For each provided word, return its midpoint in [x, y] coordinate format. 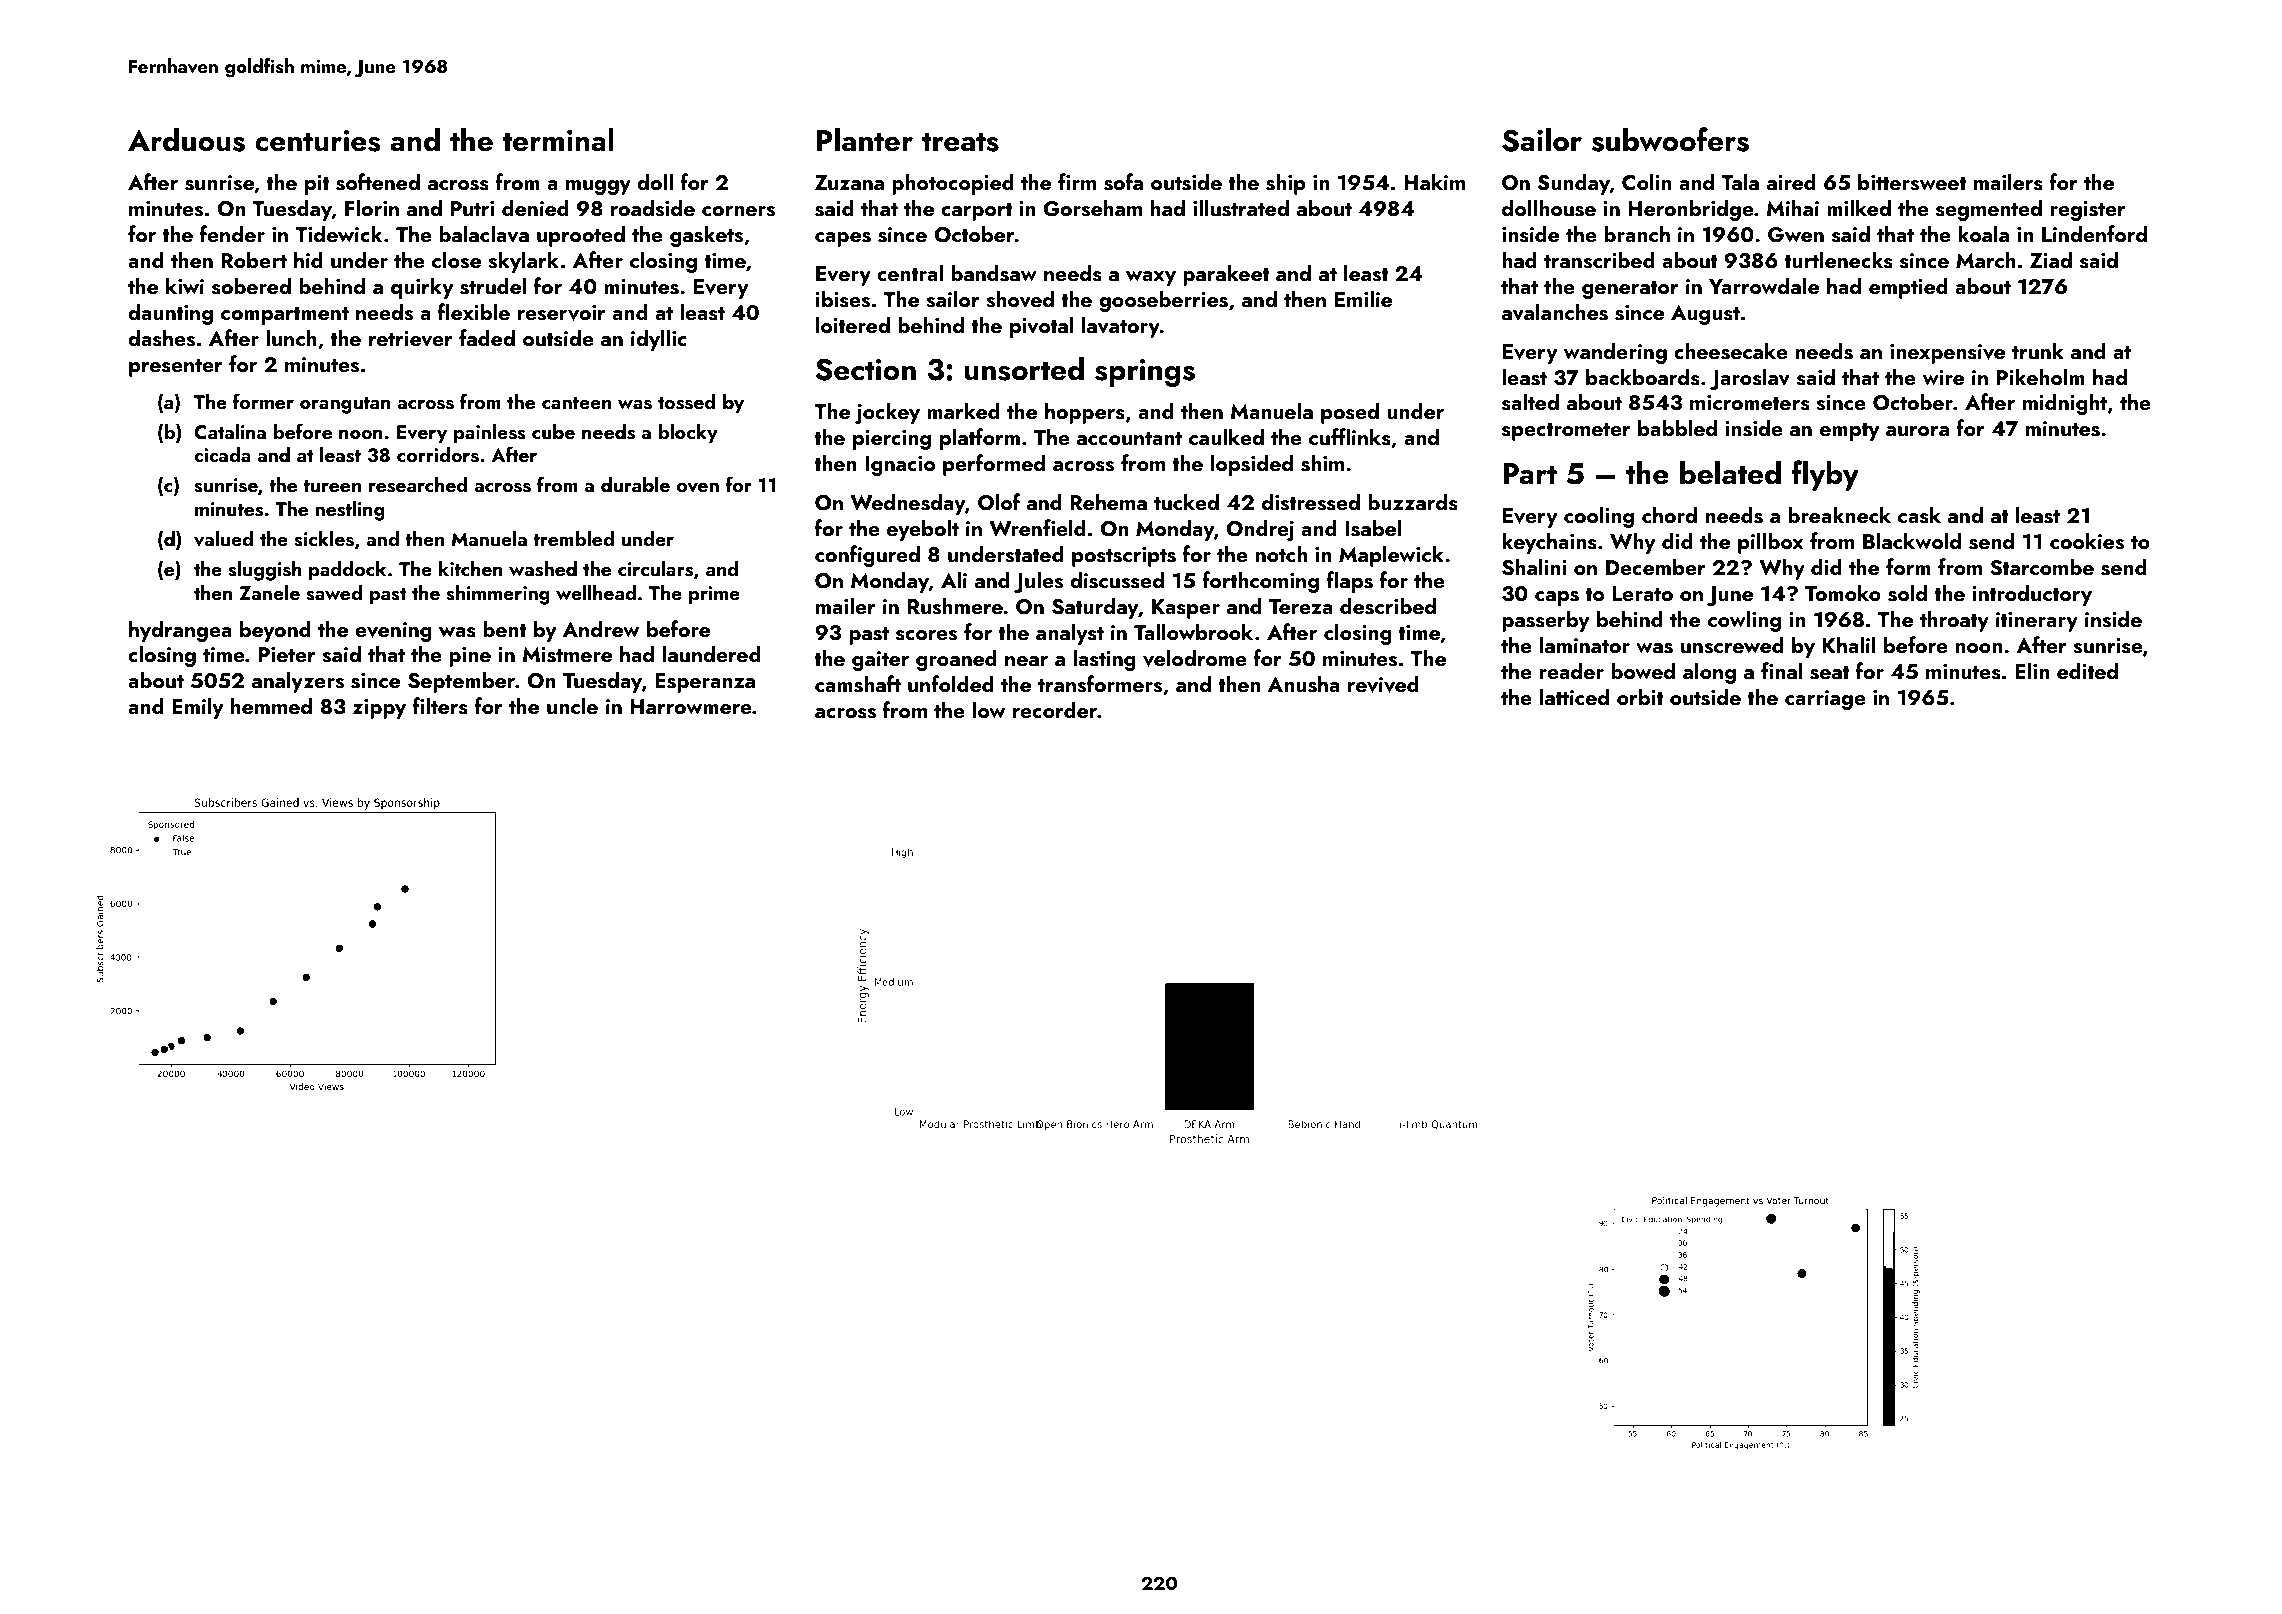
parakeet [1226, 275]
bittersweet [1912, 182]
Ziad [2051, 259]
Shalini [1534, 567]
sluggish [265, 571]
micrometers [1750, 403]
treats [960, 142]
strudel [493, 286]
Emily [198, 708]
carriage [1825, 700]
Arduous [186, 140]
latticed [1574, 696]
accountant [1129, 438]
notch [1281, 553]
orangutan [345, 405]
